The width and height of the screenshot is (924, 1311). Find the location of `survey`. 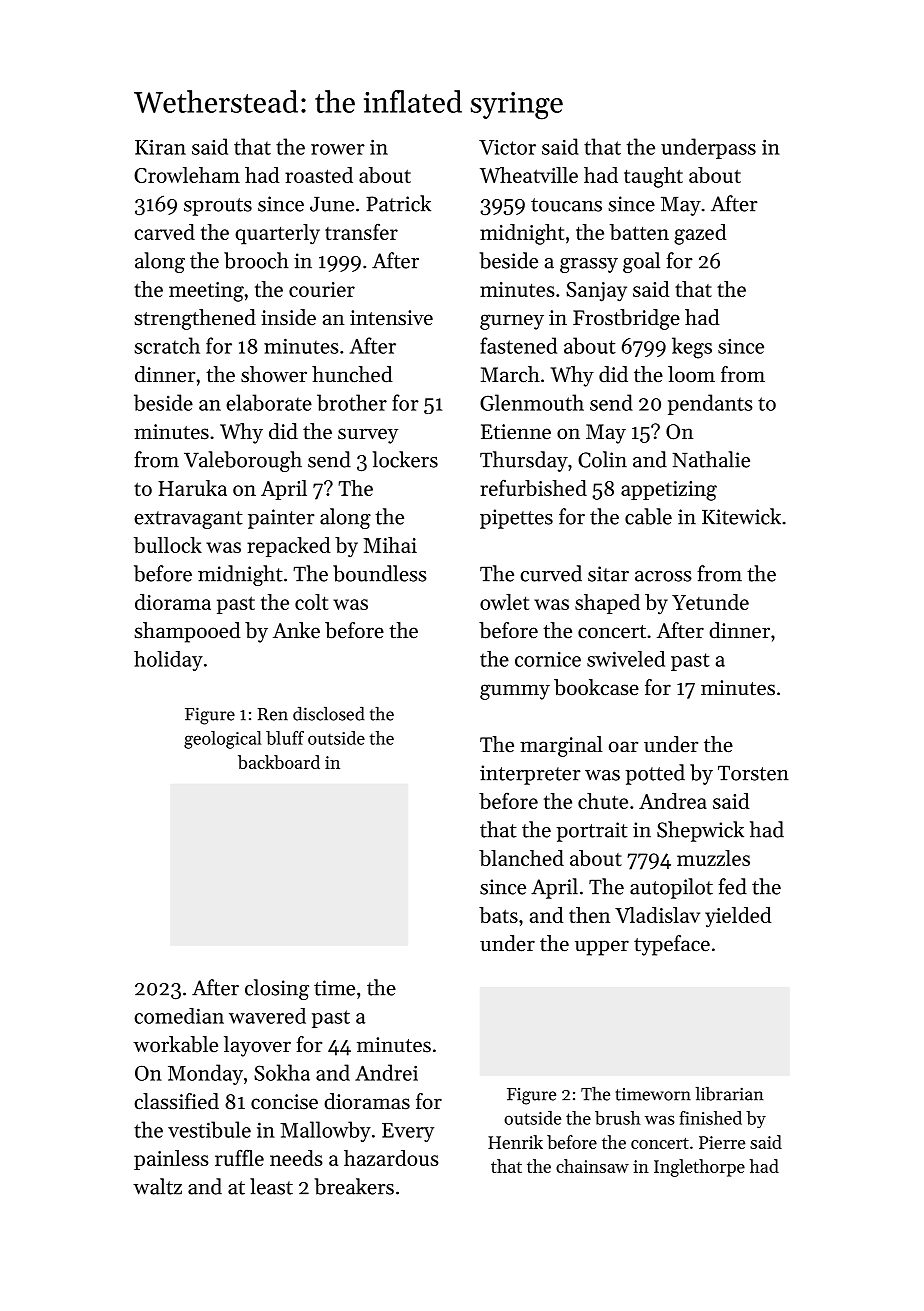

survey is located at coordinates (368, 436).
